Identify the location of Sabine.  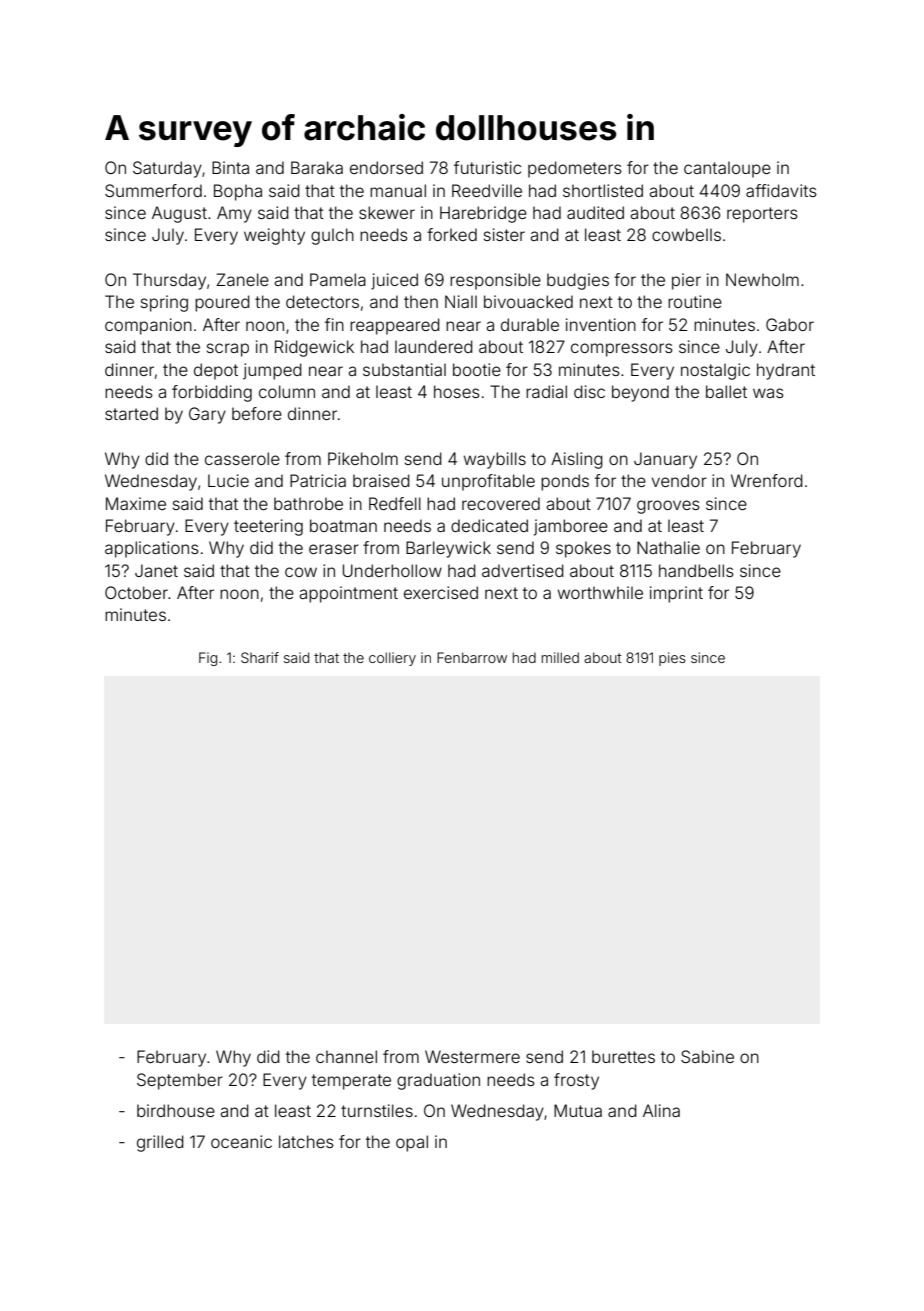
(707, 1056).
